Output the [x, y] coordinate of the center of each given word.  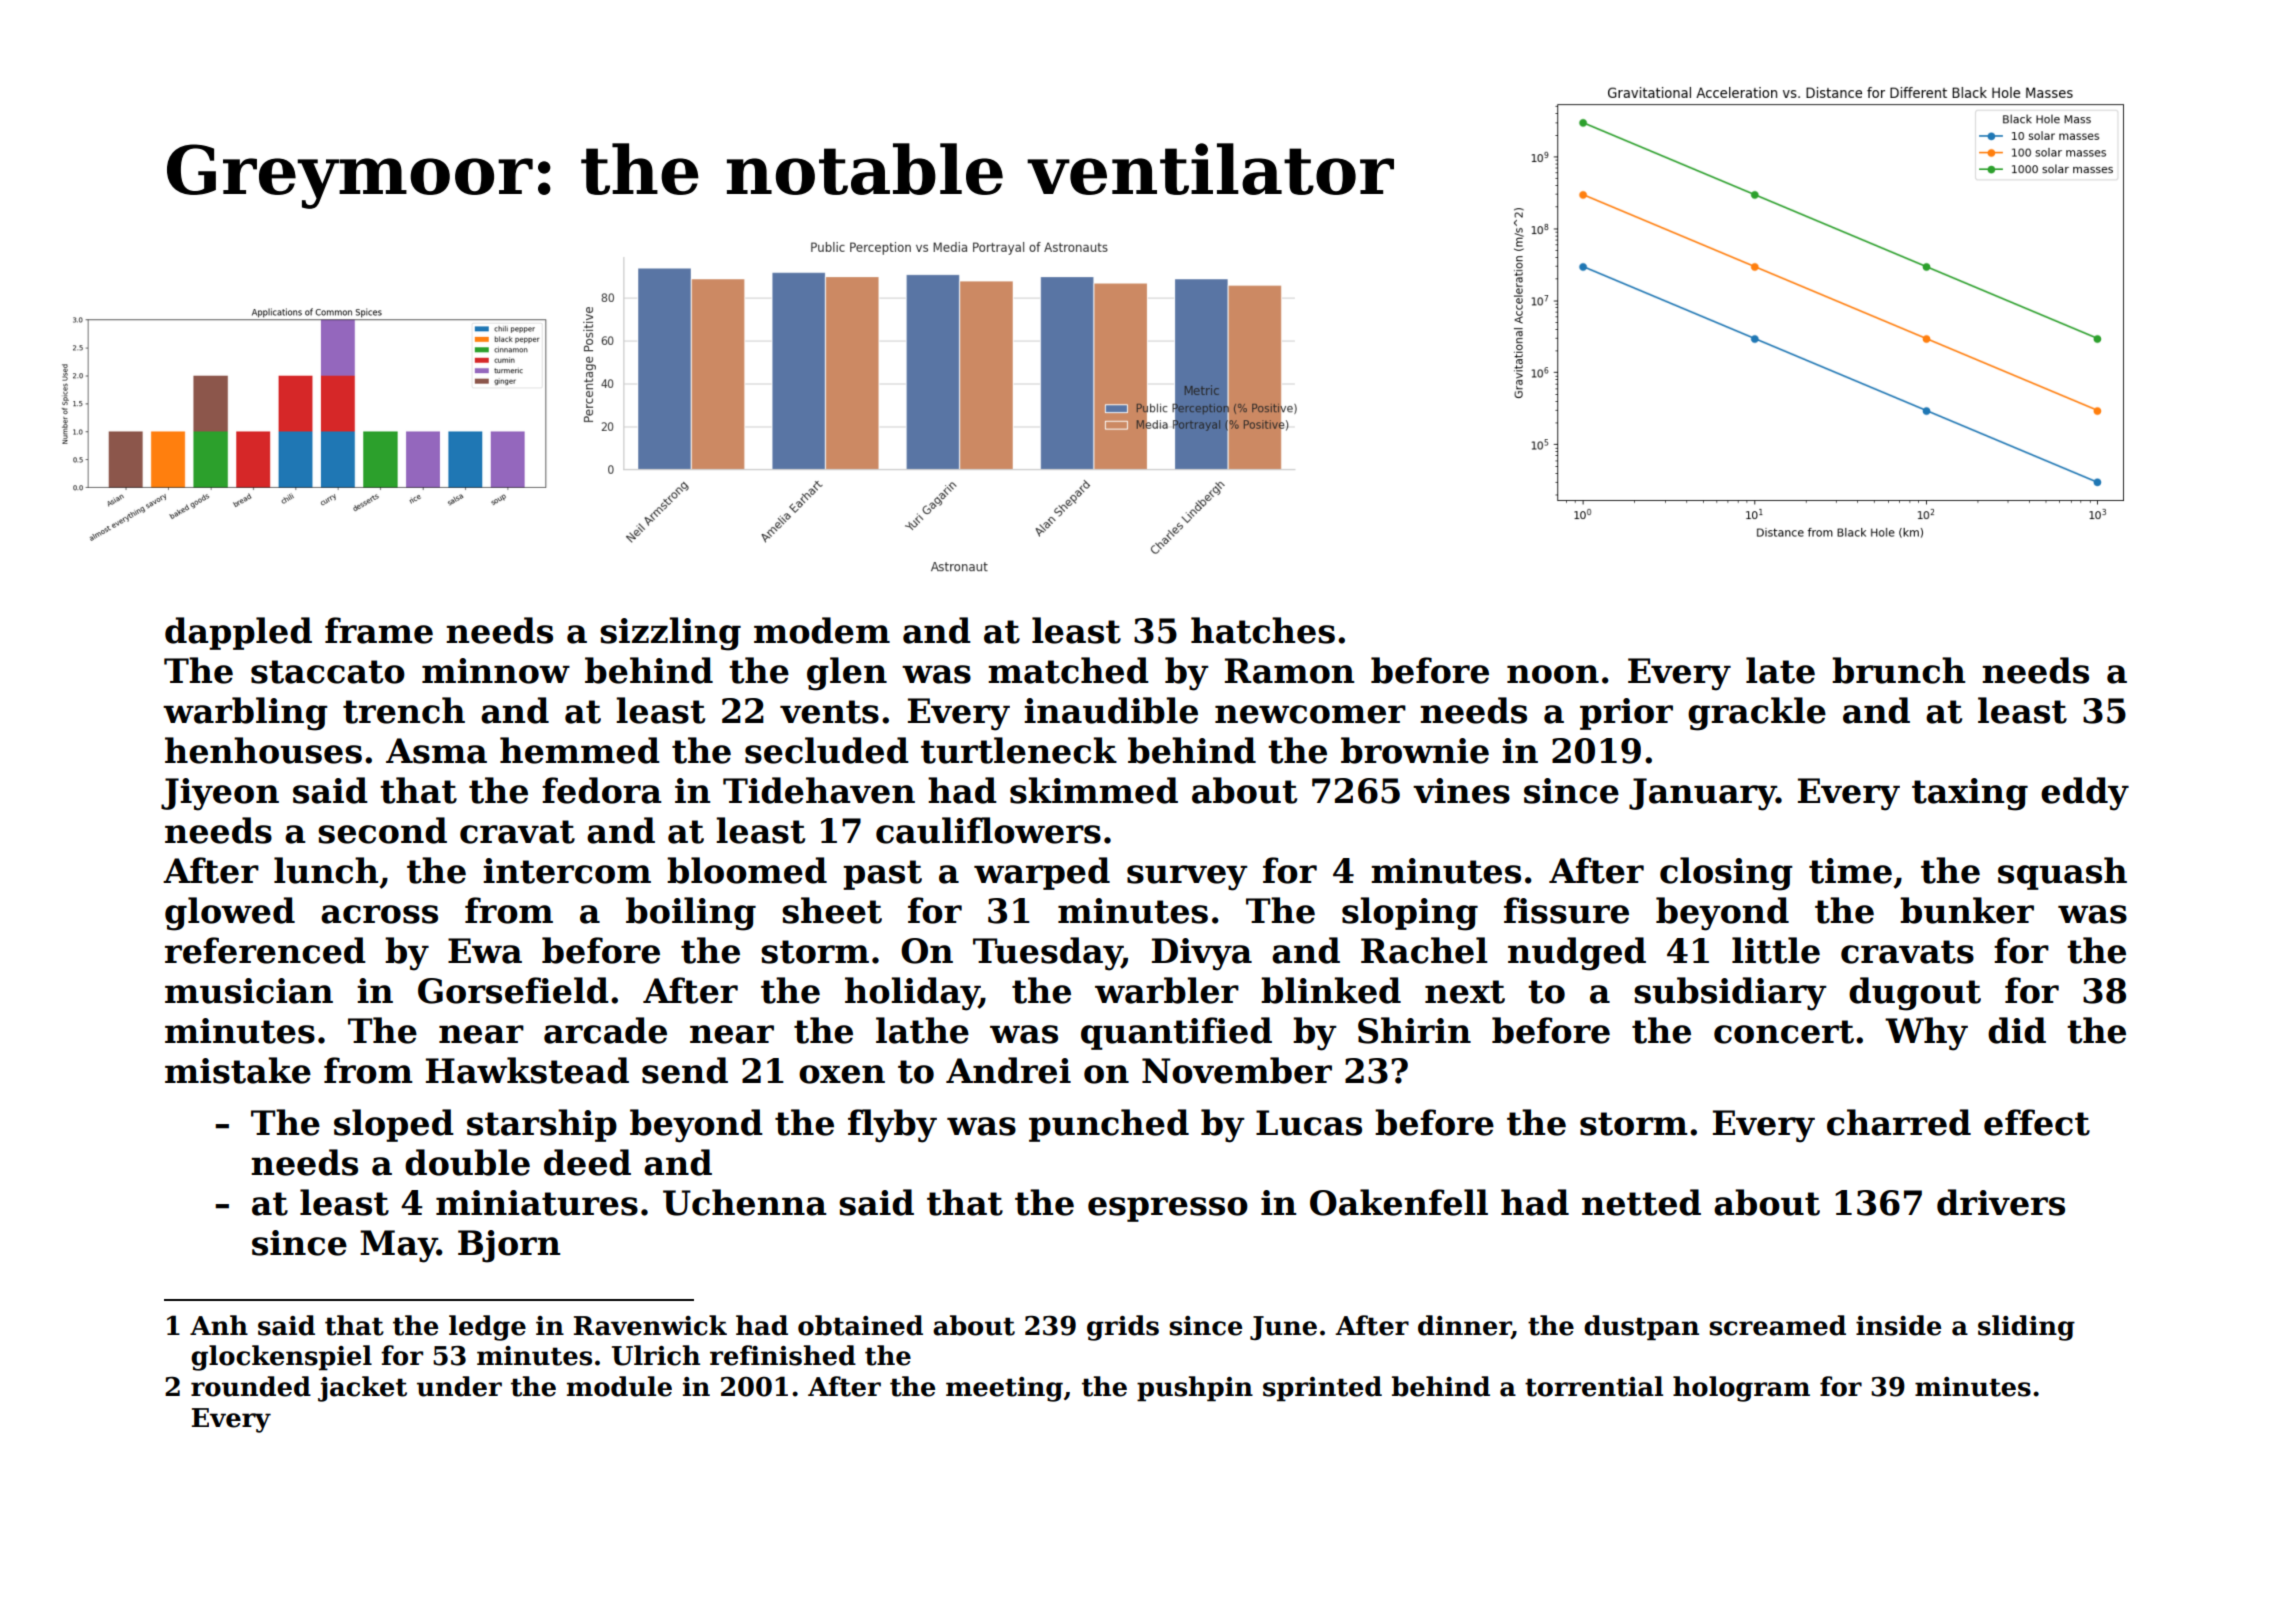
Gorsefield [513, 990]
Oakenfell [1399, 1202]
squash [2062, 873]
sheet [832, 910]
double [467, 1162]
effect [2037, 1122]
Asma [436, 751]
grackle [1757, 714]
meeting [1004, 1389]
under [459, 1386]
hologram [1741, 1389]
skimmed [1094, 790]
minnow [496, 671]
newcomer [1310, 714]
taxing [1970, 794]
